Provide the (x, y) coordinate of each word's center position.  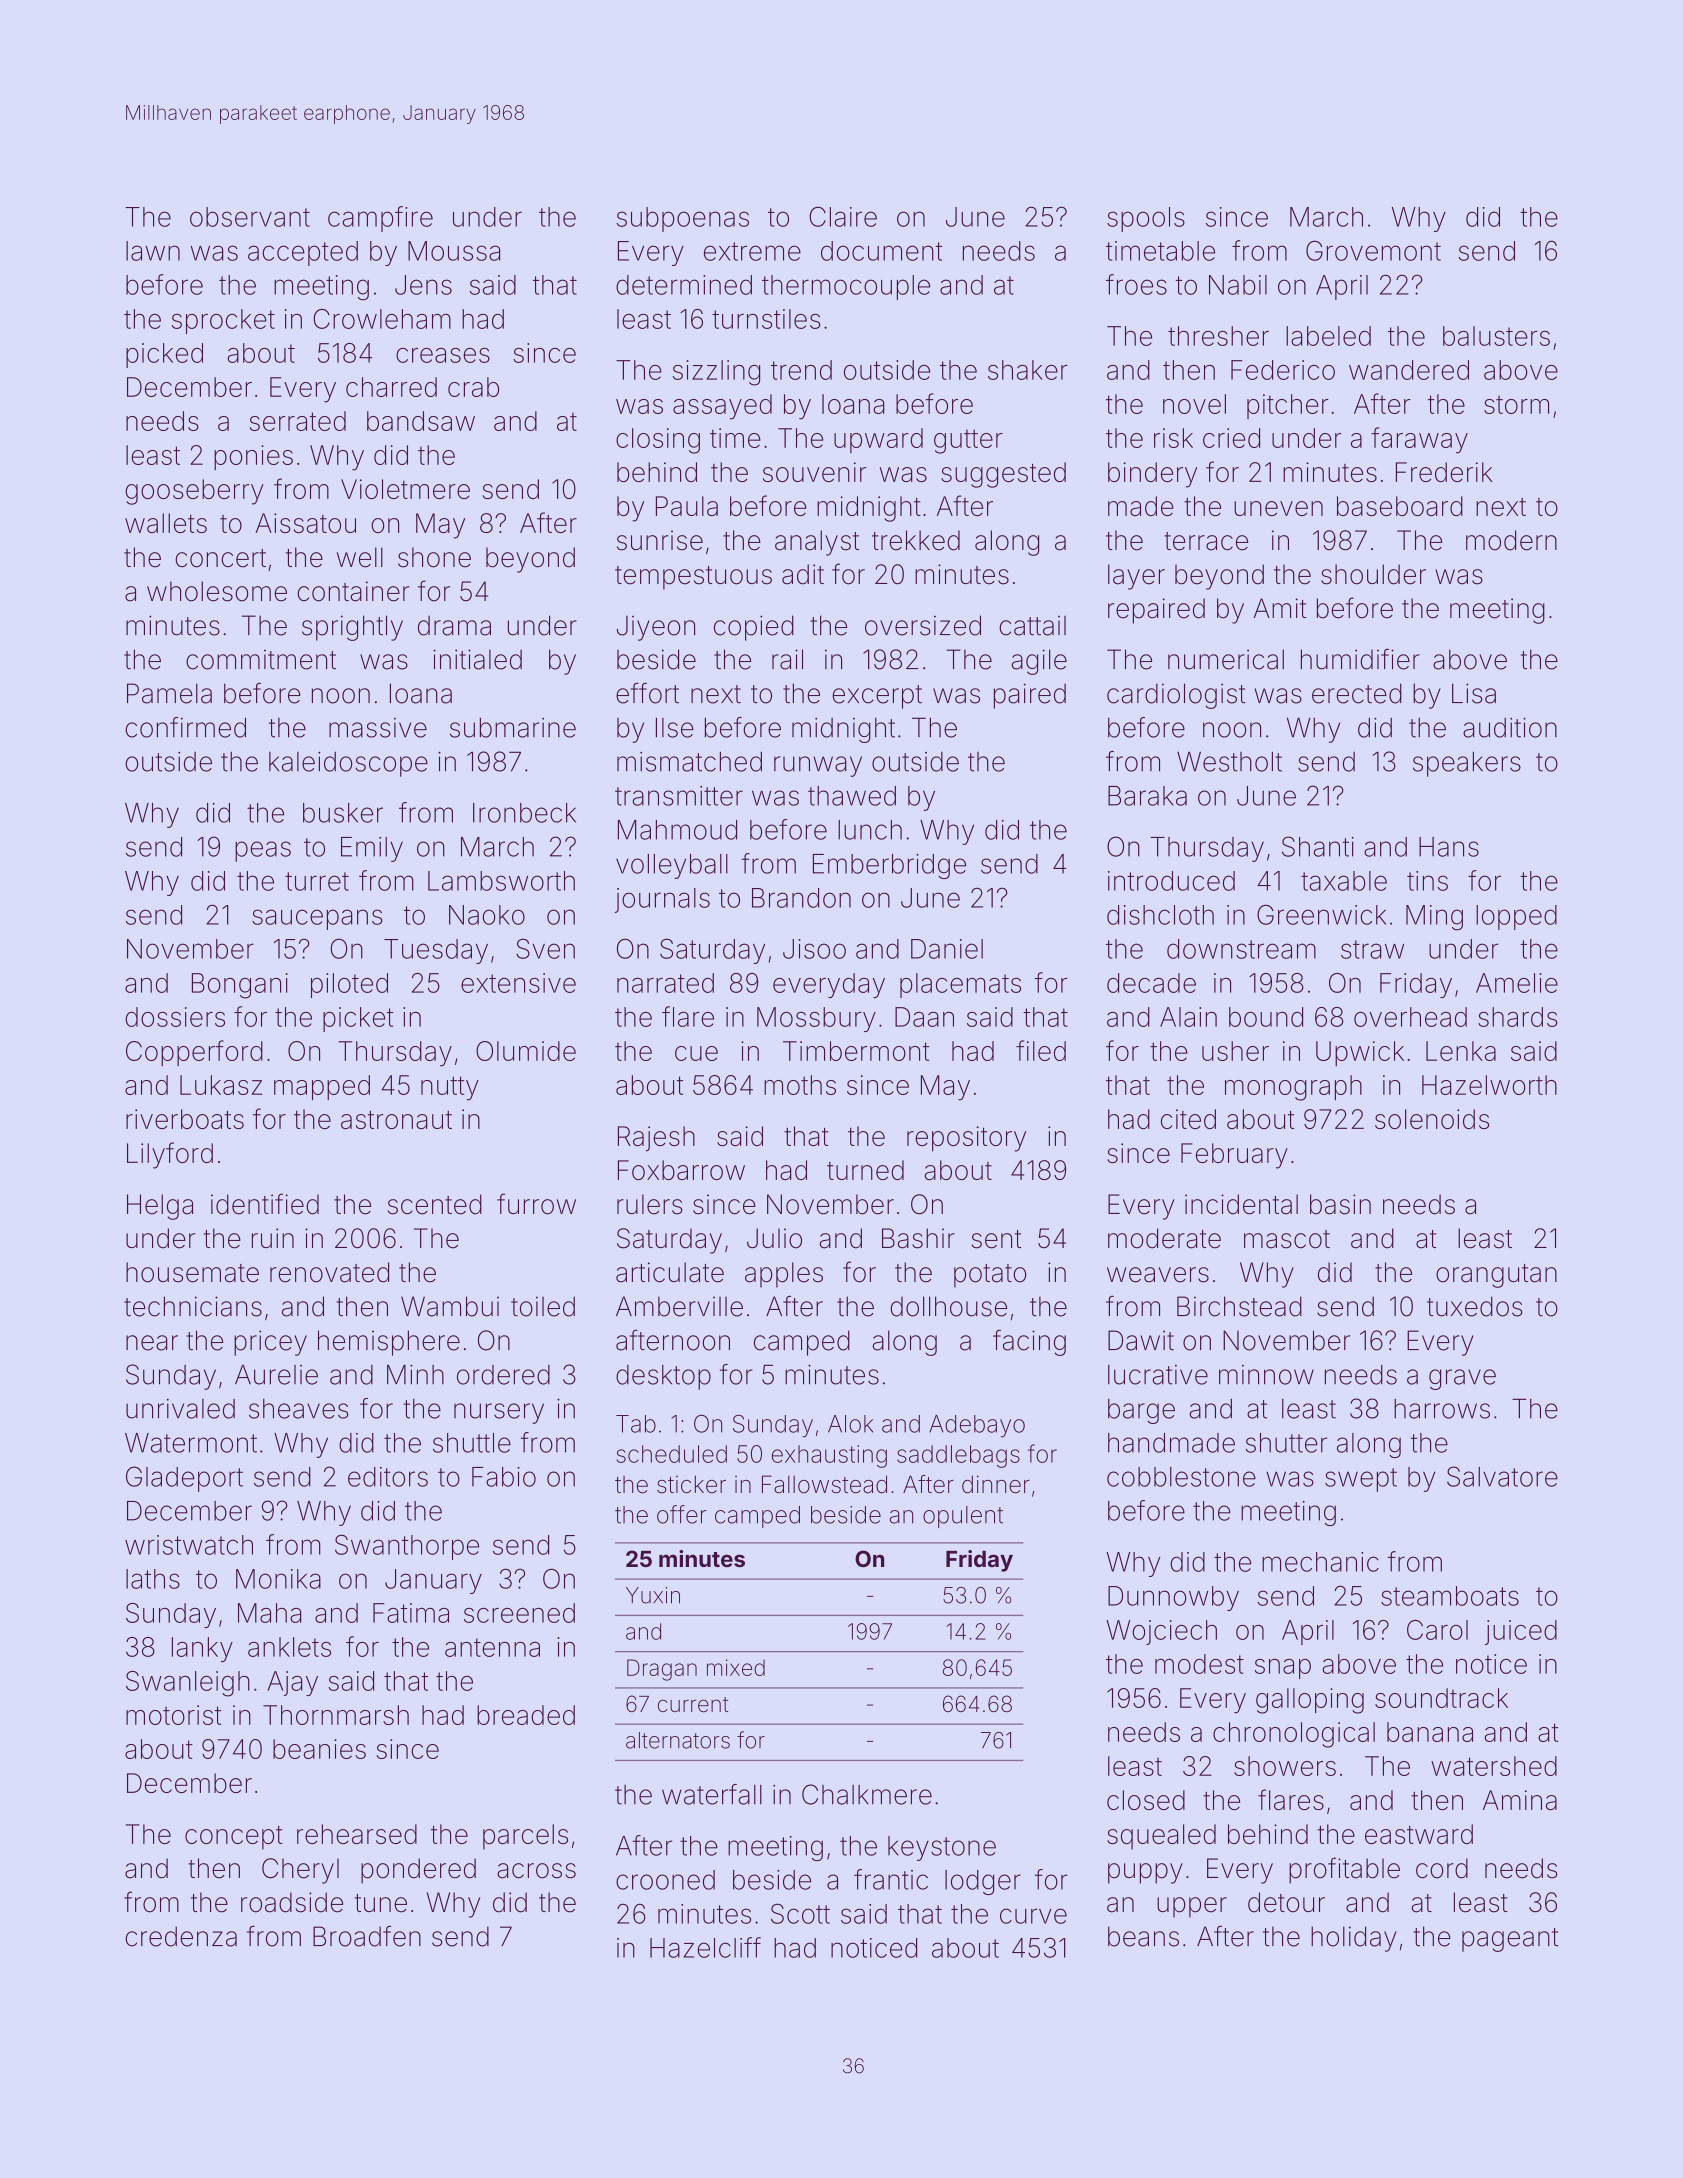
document (881, 251)
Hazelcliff (705, 1947)
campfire (380, 219)
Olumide (526, 1051)
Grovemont (1373, 250)
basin (1340, 1204)
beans (1143, 1936)
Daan (924, 1017)
